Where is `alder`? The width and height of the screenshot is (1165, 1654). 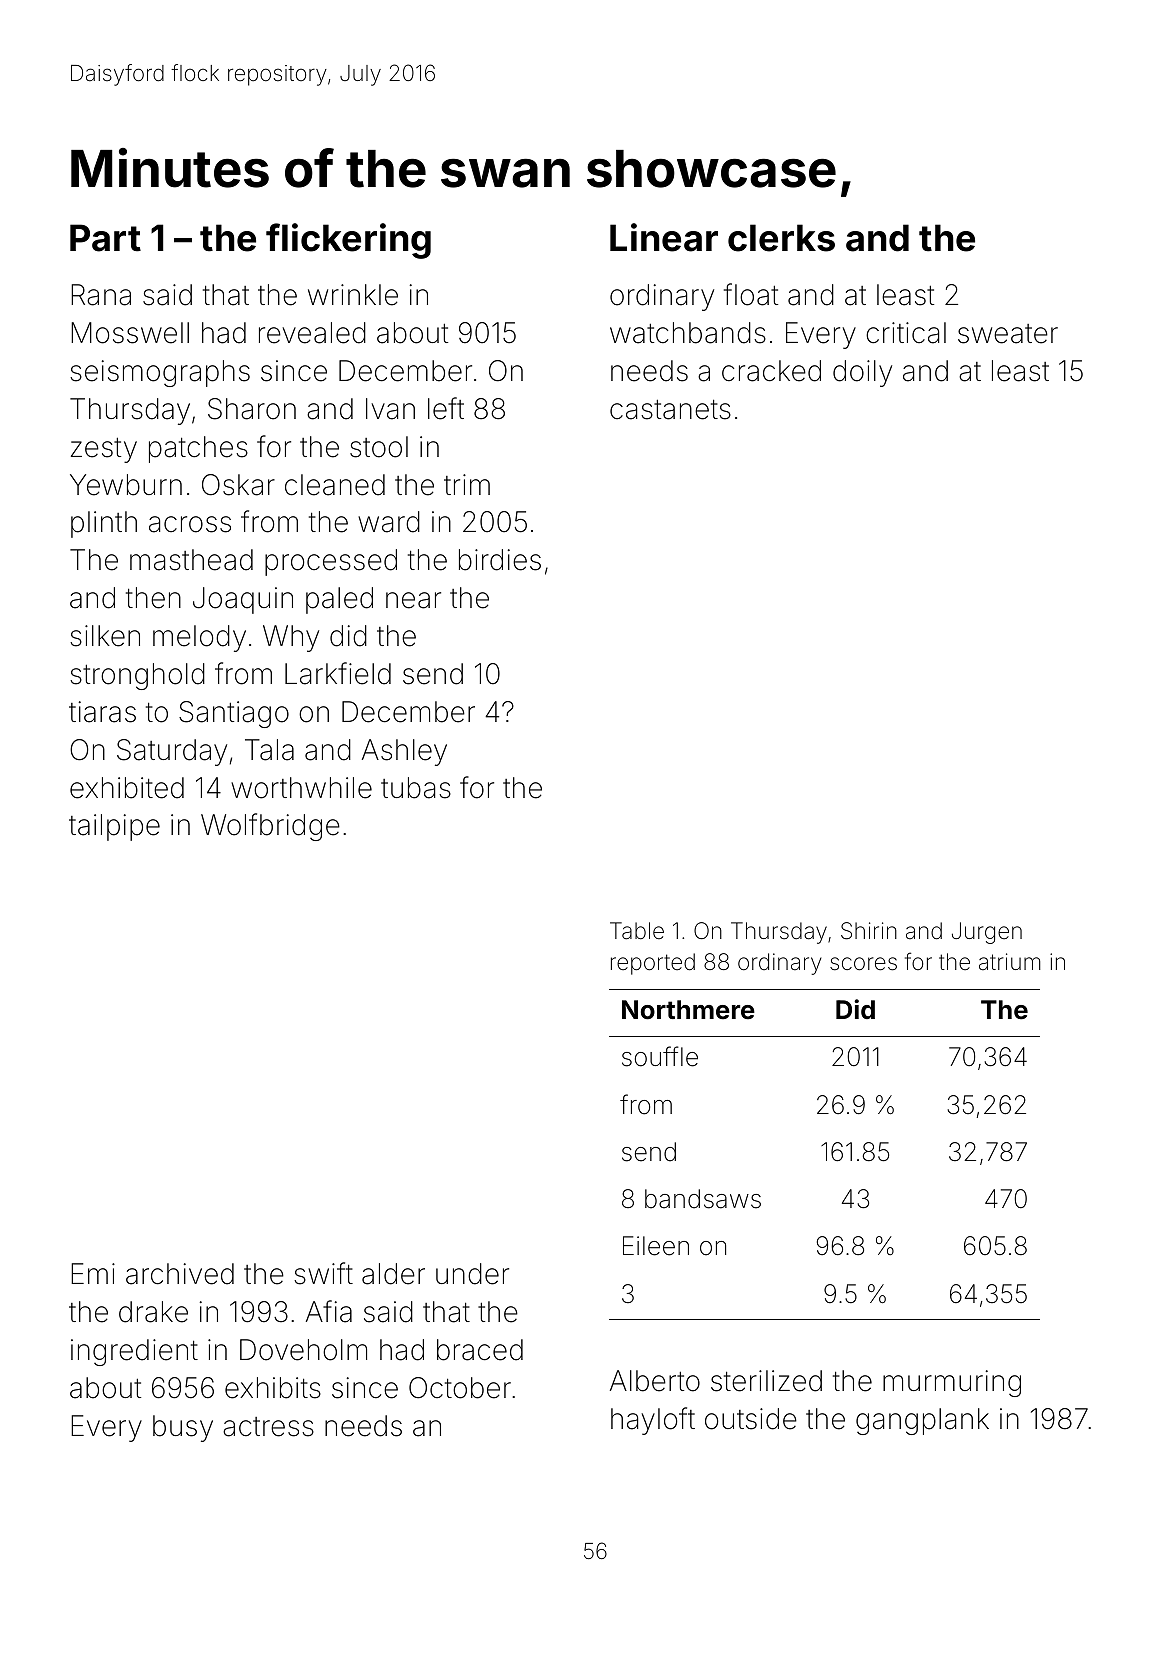 alder is located at coordinates (393, 1274).
